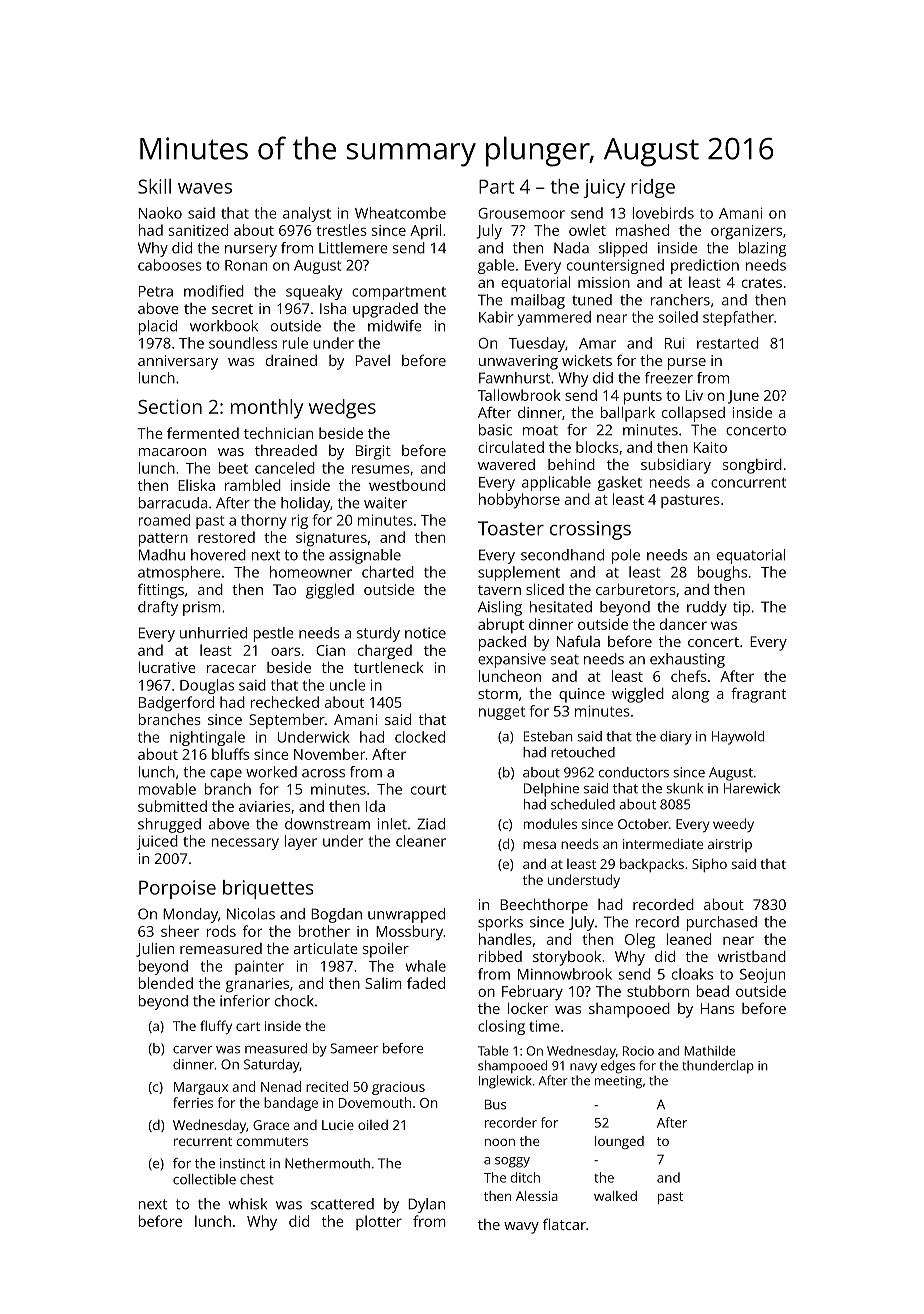  What do you see at coordinates (267, 409) in the screenshot?
I see `monthly` at bounding box center [267, 409].
